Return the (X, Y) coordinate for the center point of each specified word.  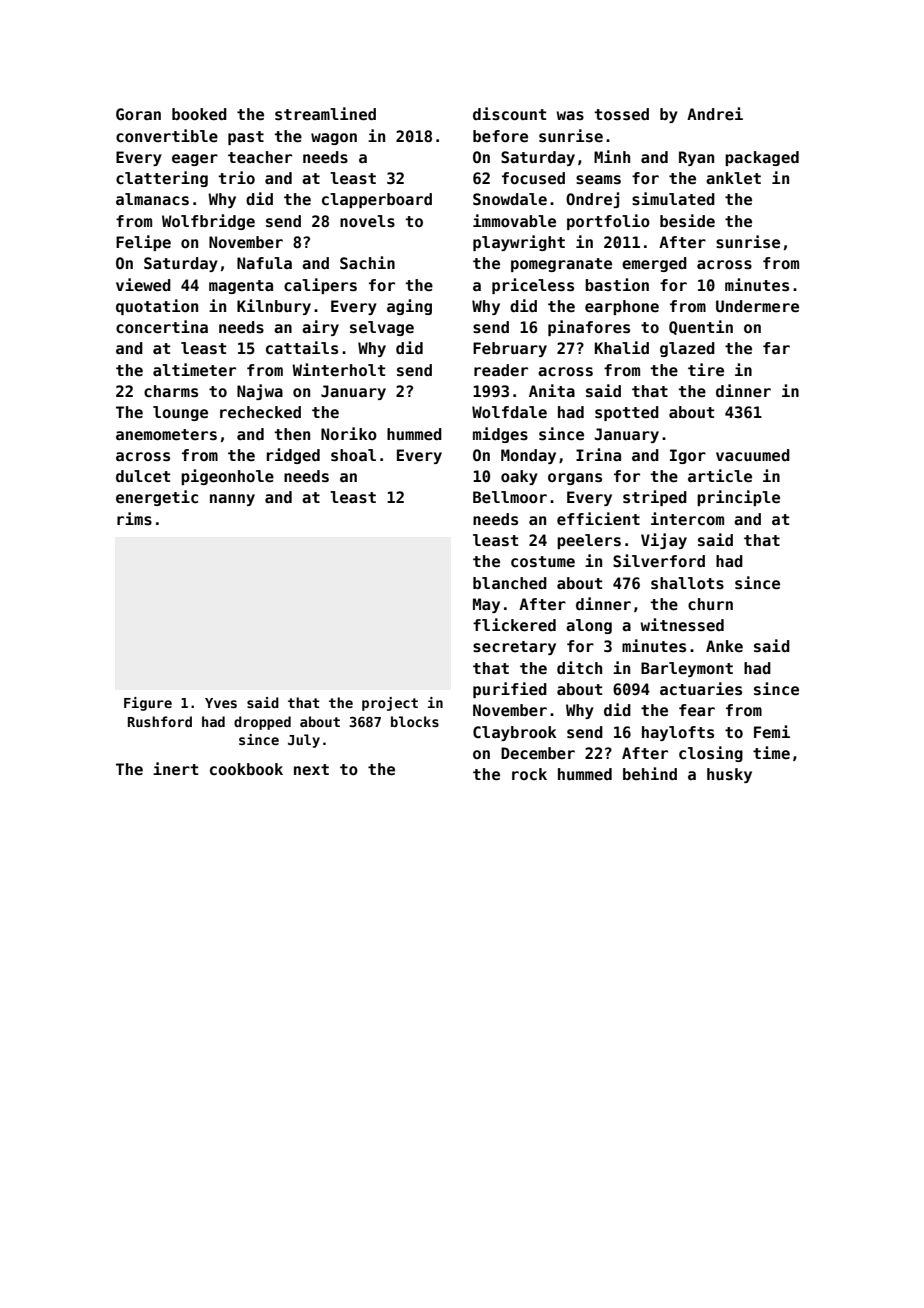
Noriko (349, 433)
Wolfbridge (208, 222)
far (776, 348)
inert (175, 769)
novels (367, 221)
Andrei (715, 114)
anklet (733, 178)
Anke (724, 646)
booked (199, 114)
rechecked (260, 412)
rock (529, 774)
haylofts (678, 733)
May (486, 605)
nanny (232, 500)
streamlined (325, 114)
